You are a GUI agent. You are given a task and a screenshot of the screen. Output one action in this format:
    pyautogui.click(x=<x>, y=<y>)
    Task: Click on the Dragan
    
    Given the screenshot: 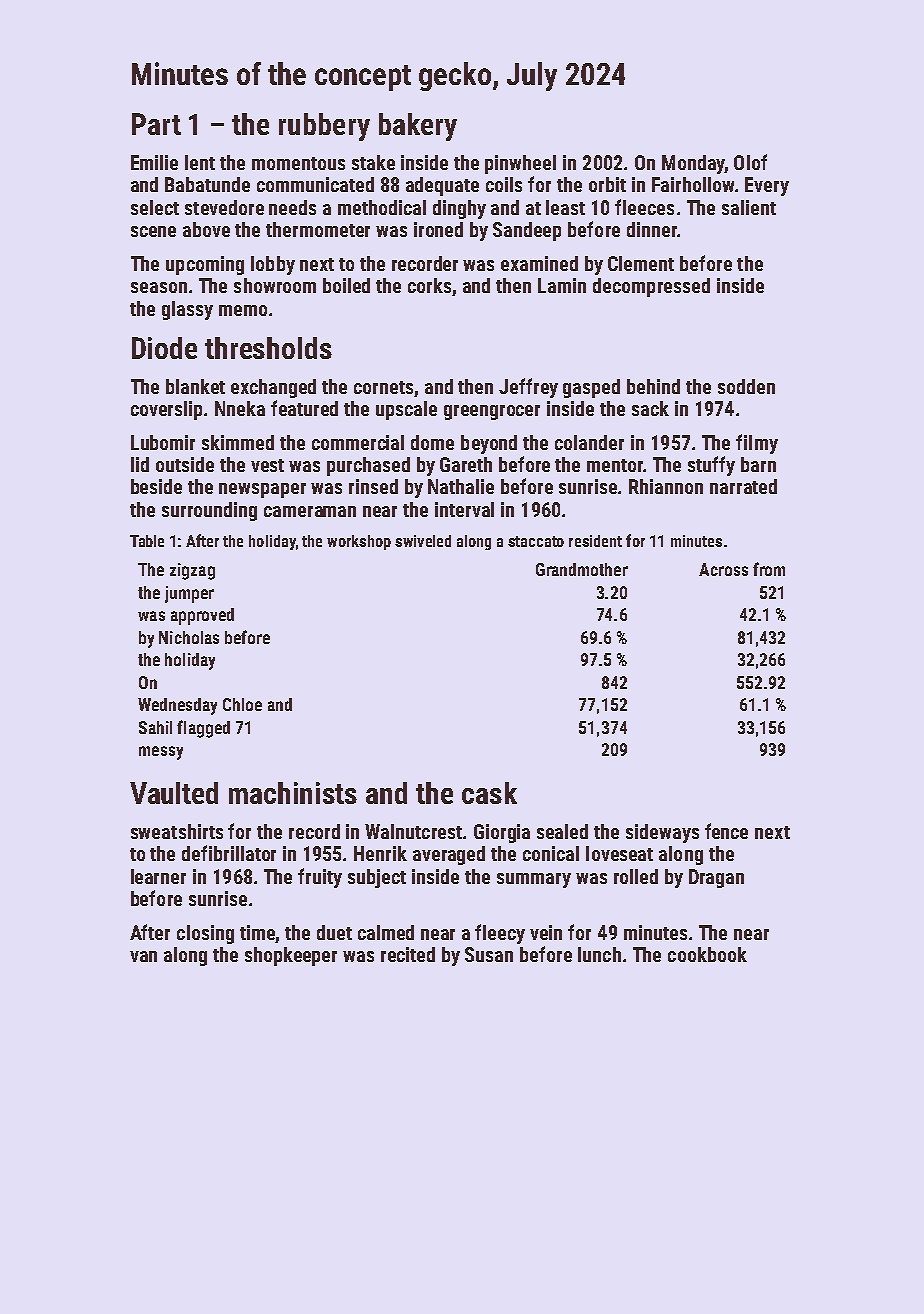 What is the action you would take?
    pyautogui.click(x=716, y=878)
